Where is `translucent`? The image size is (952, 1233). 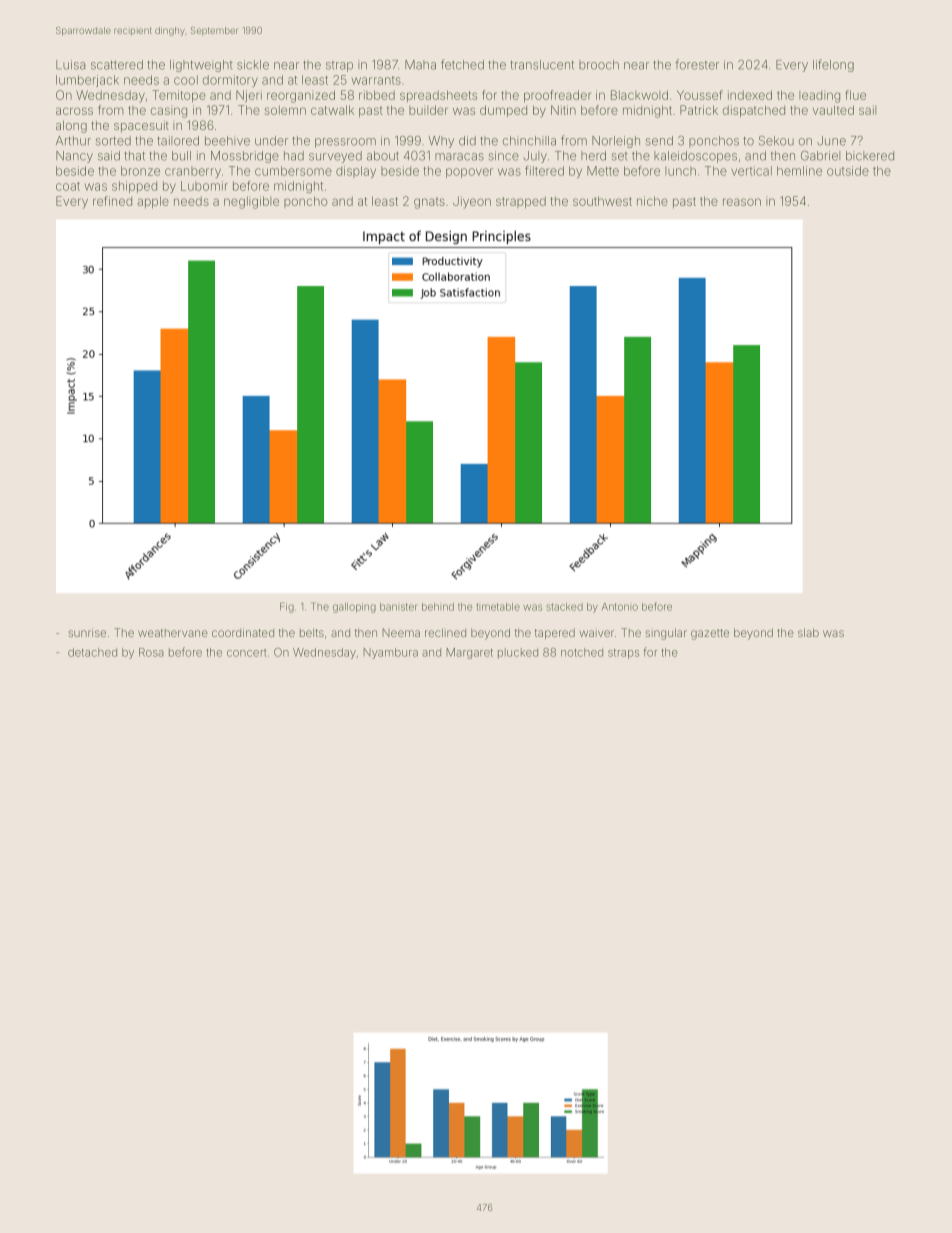
translucent is located at coordinates (542, 65).
